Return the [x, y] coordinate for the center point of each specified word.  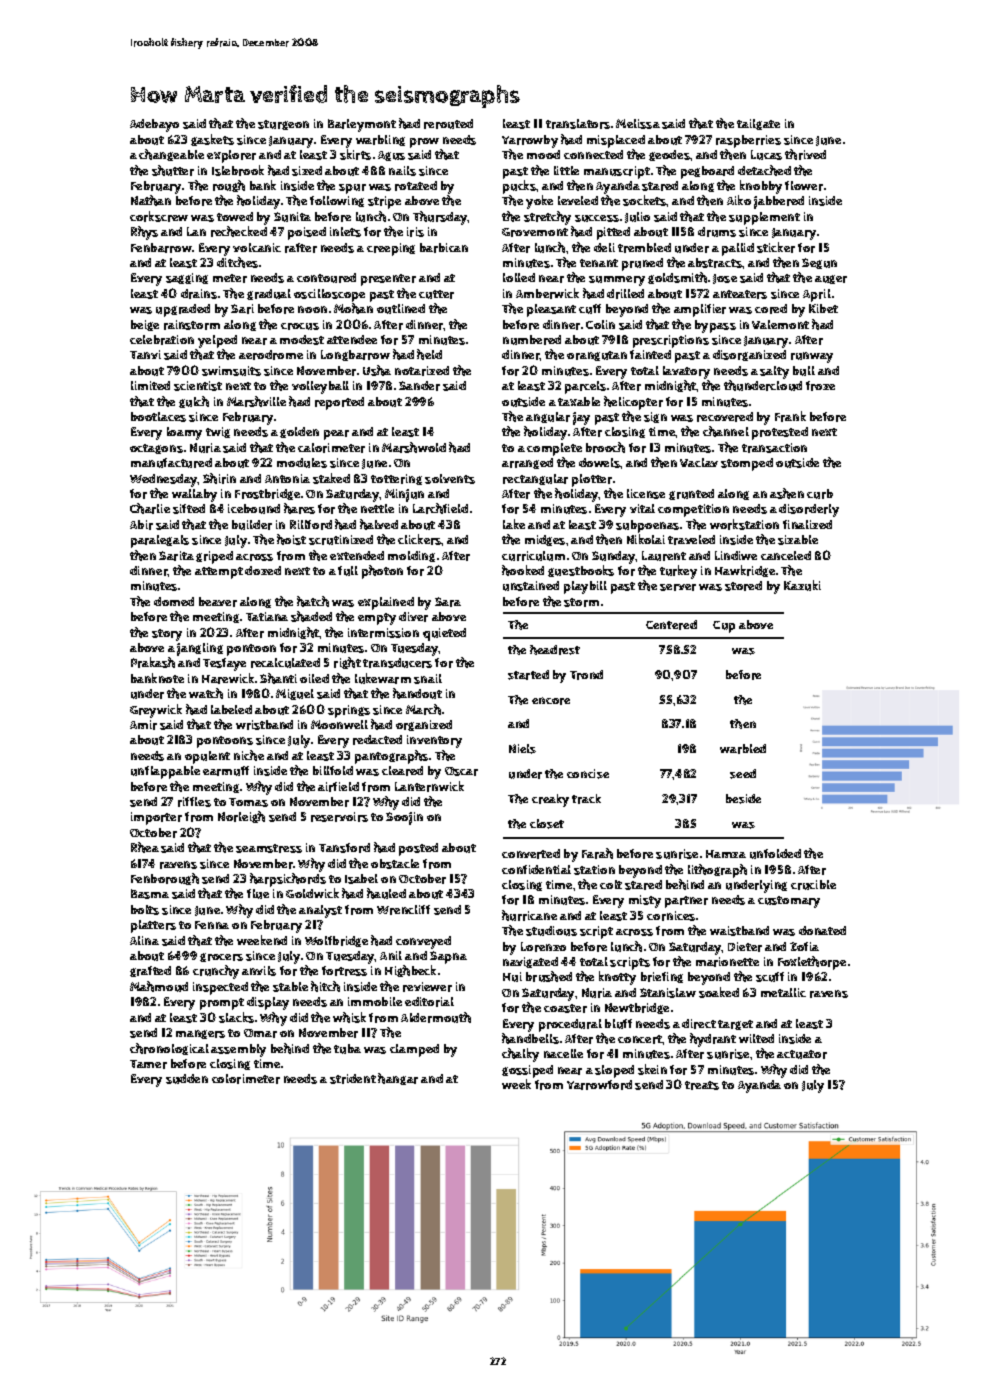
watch [206, 693]
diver [413, 617]
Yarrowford [599, 1085]
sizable [798, 540]
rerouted [448, 124]
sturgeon [283, 125]
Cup [724, 627]
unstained [531, 586]
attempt [219, 573]
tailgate [758, 124]
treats [702, 1085]
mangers [200, 1034]
